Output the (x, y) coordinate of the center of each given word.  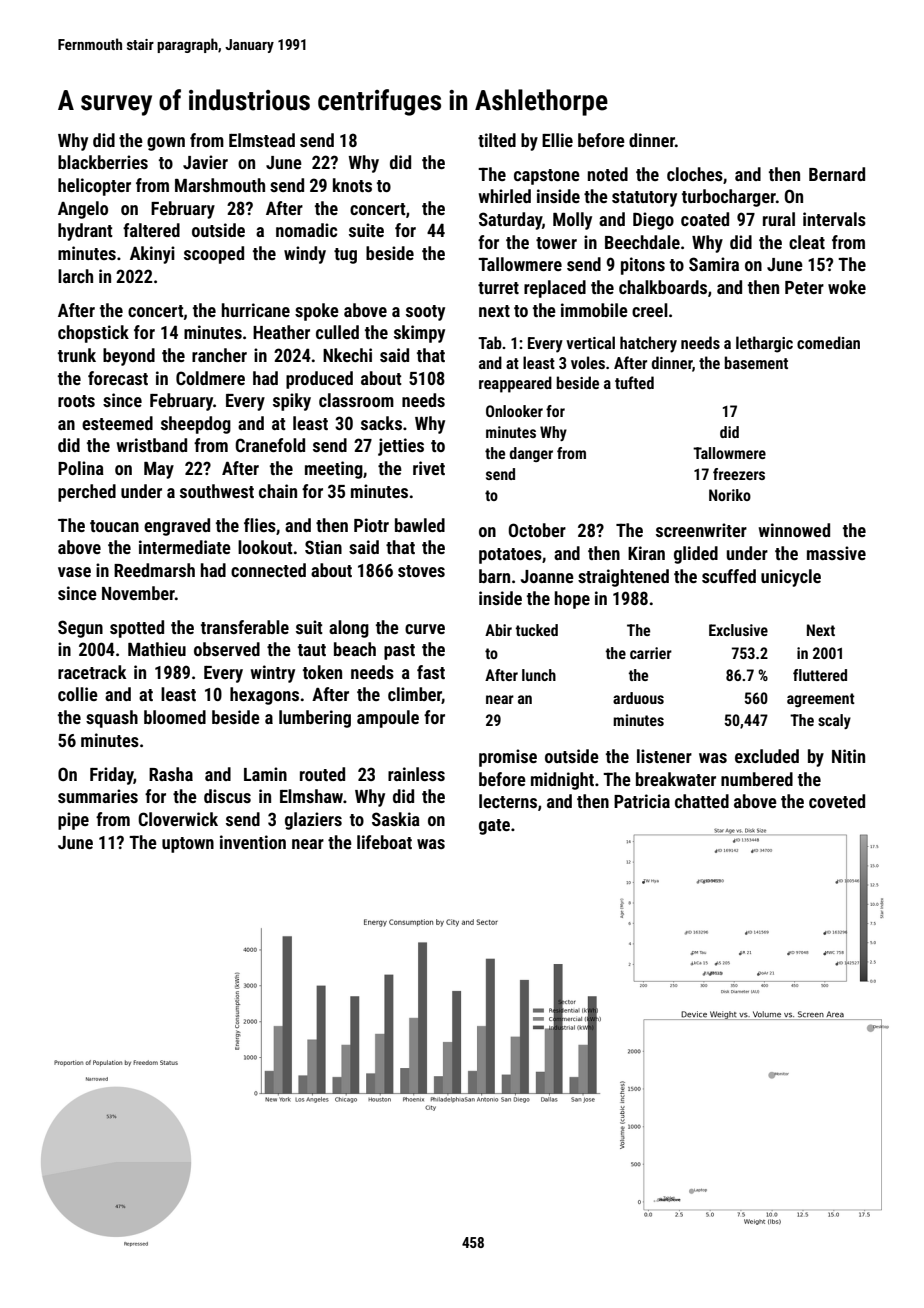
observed (227, 649)
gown (166, 144)
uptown (188, 845)
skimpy (419, 334)
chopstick (93, 334)
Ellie (557, 140)
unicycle (791, 578)
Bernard (837, 174)
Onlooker (514, 411)
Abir (498, 630)
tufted (634, 382)
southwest (217, 491)
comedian (828, 342)
